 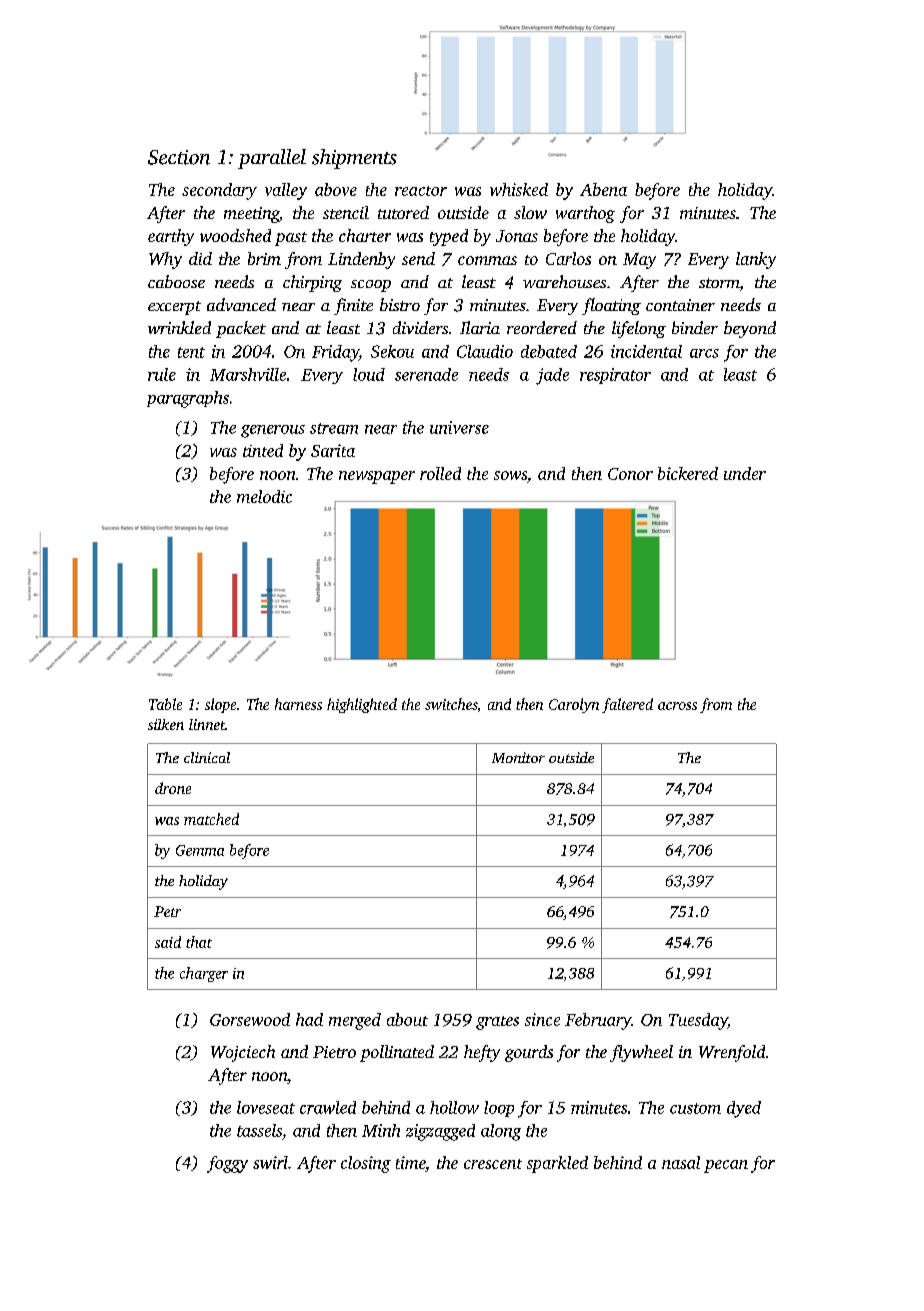 I want to click on rolled, so click(x=440, y=473).
